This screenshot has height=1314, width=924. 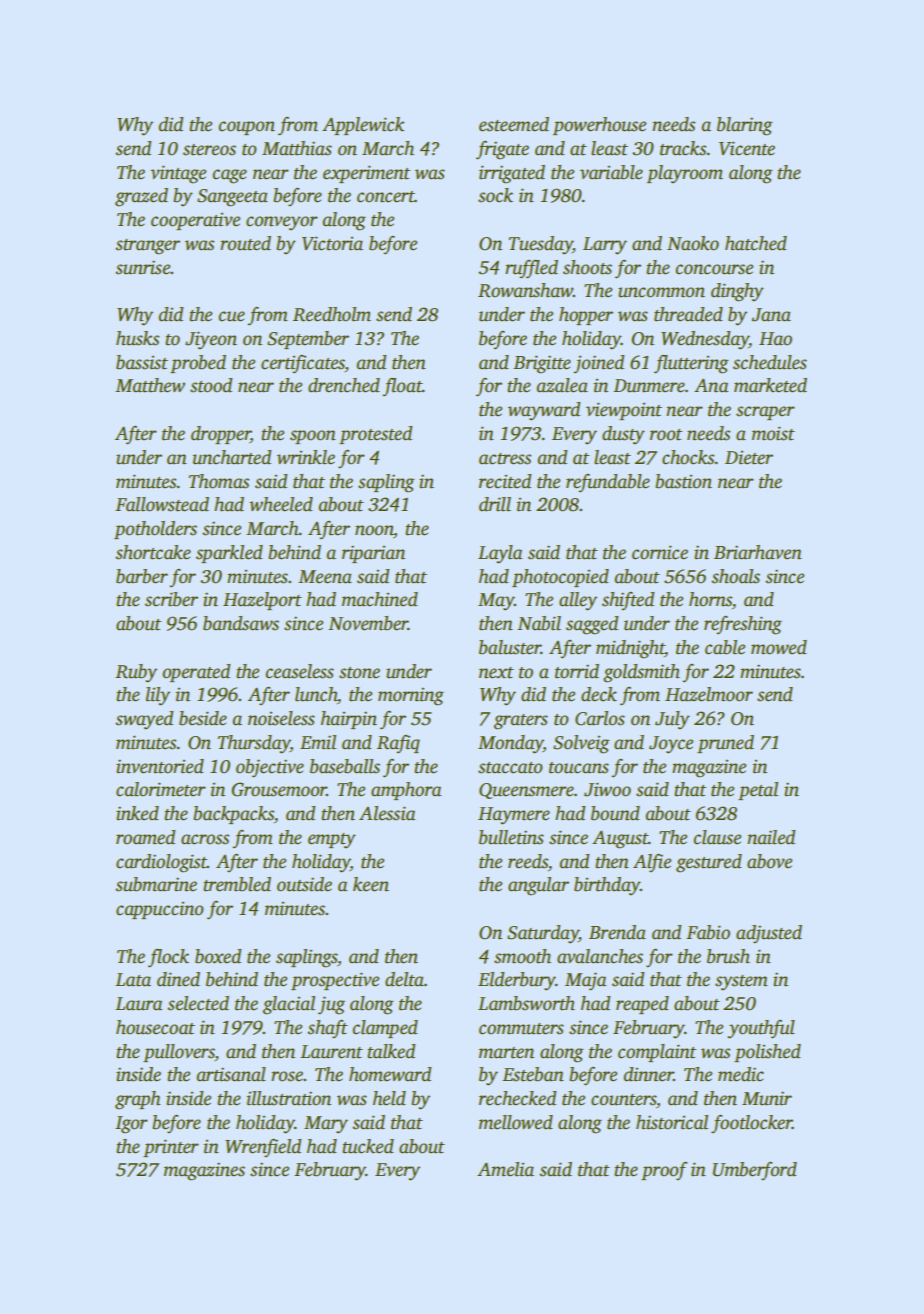 I want to click on Monday, so click(x=510, y=744).
